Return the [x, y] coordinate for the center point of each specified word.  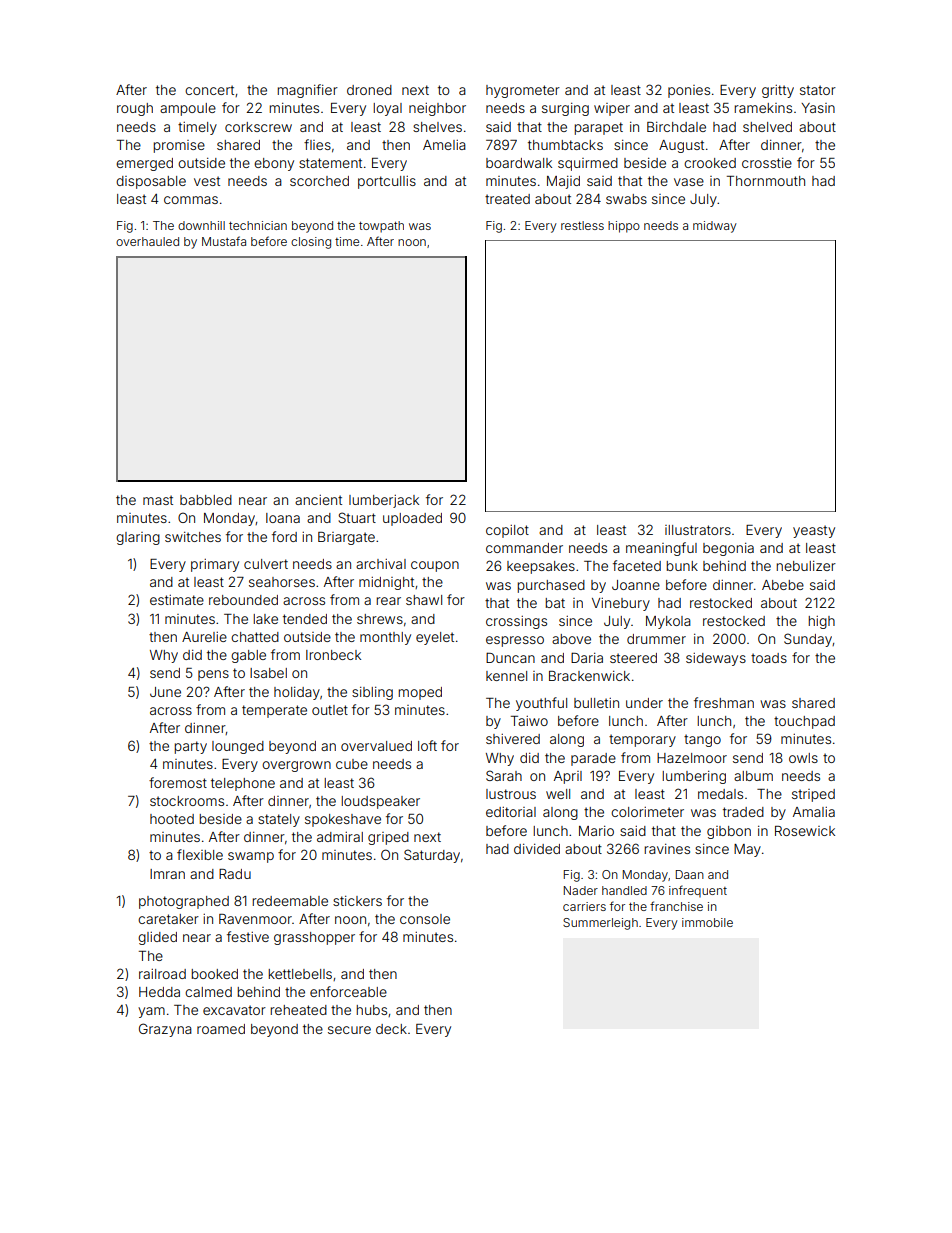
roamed [221, 1029]
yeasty [814, 531]
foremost [178, 782]
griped [388, 838]
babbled [206, 500]
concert [209, 90]
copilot [507, 531]
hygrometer [523, 91]
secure [349, 1030]
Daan [690, 874]
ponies [689, 91]
